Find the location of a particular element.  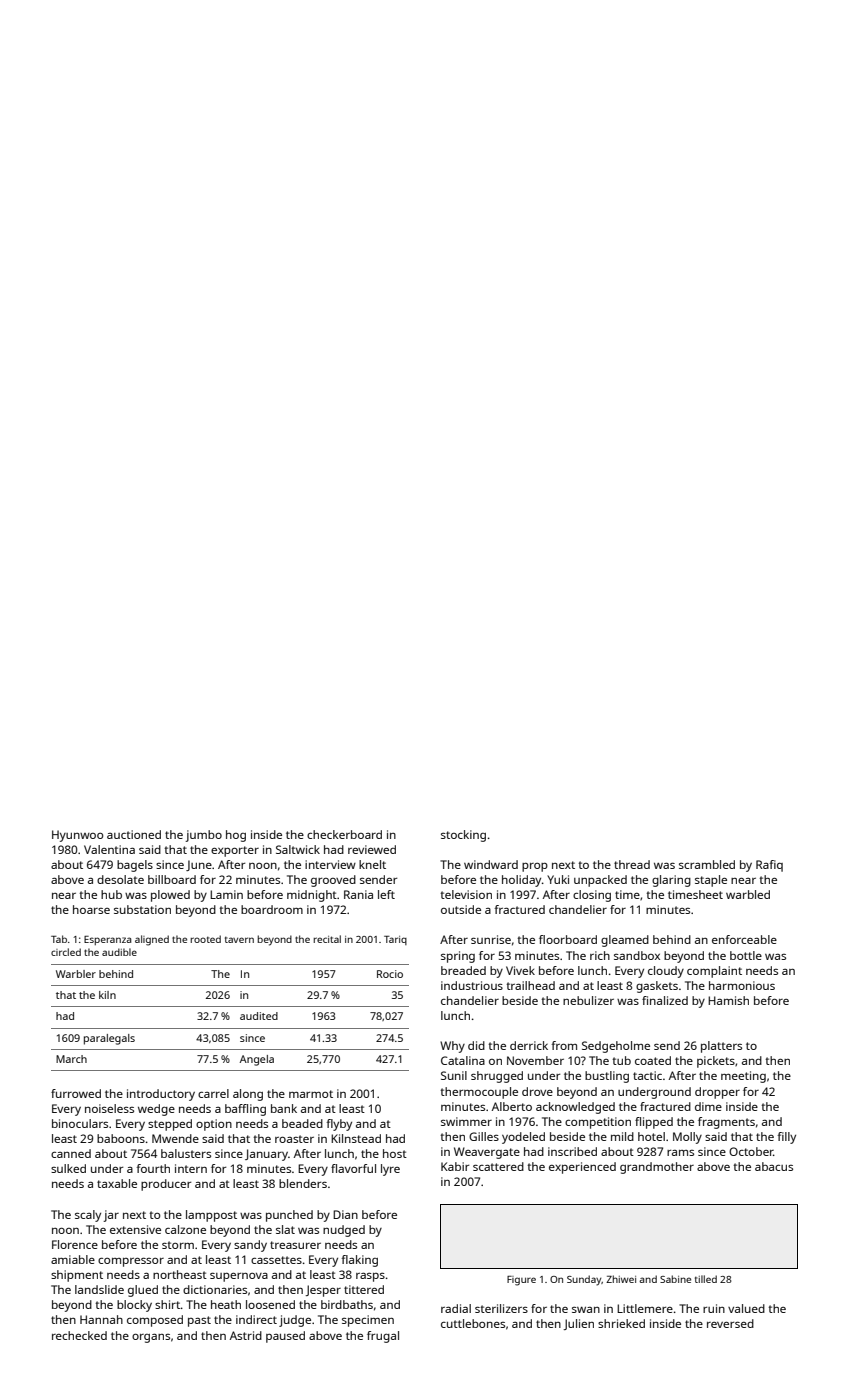

Hyunwoo is located at coordinates (77, 836).
